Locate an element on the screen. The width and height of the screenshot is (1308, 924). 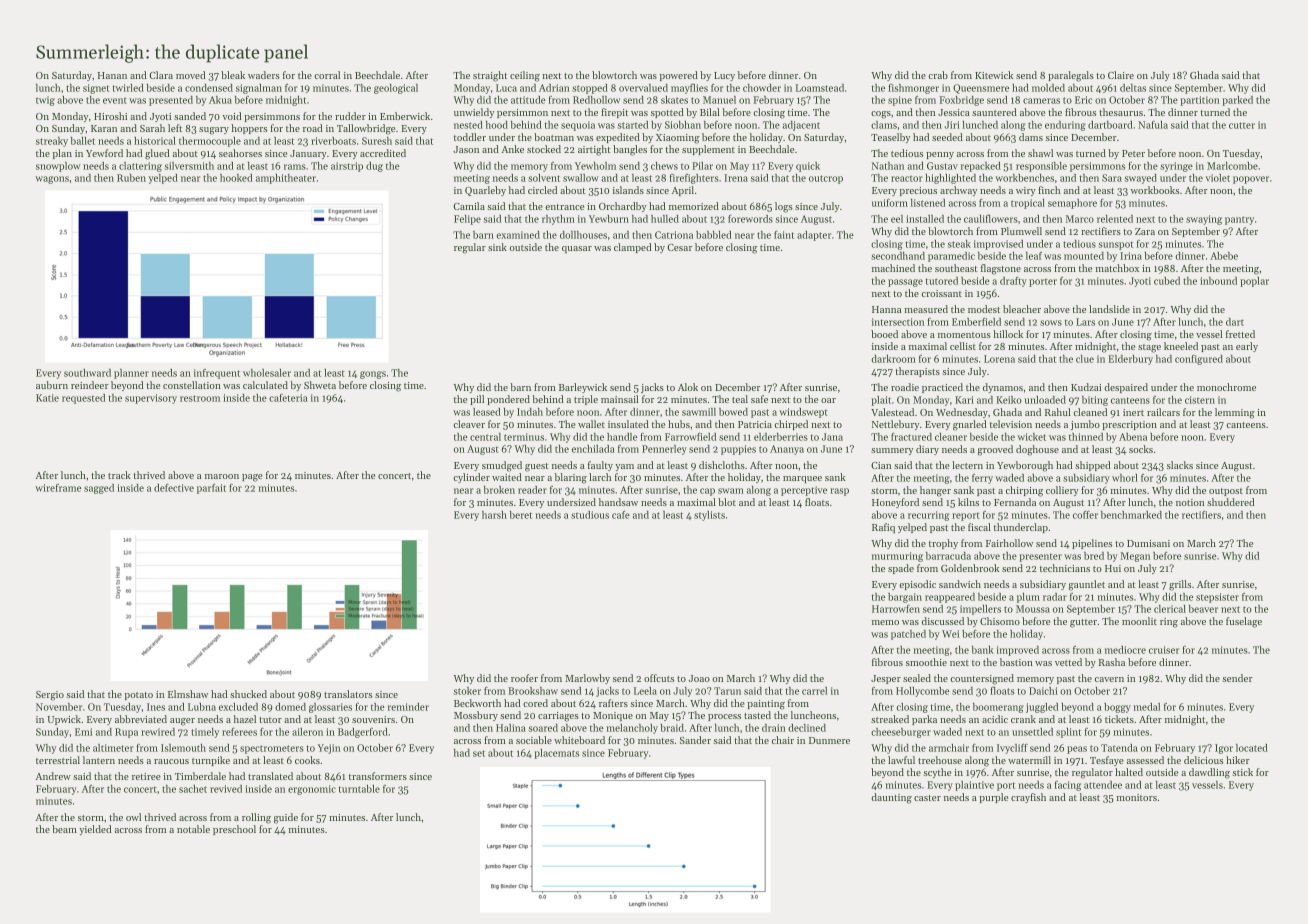
quasar is located at coordinates (577, 249).
